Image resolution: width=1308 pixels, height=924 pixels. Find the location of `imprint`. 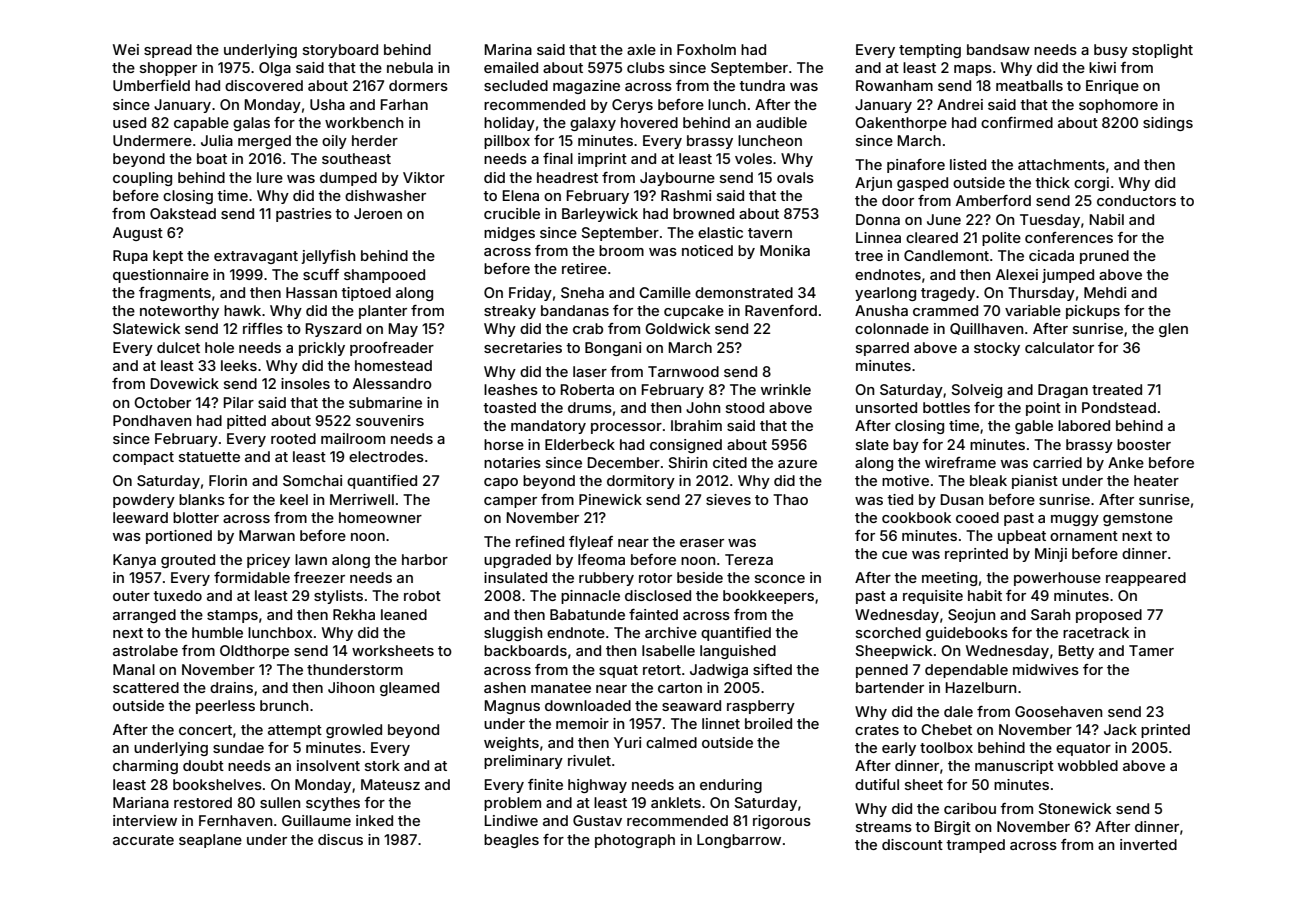

imprint is located at coordinates (602, 160).
